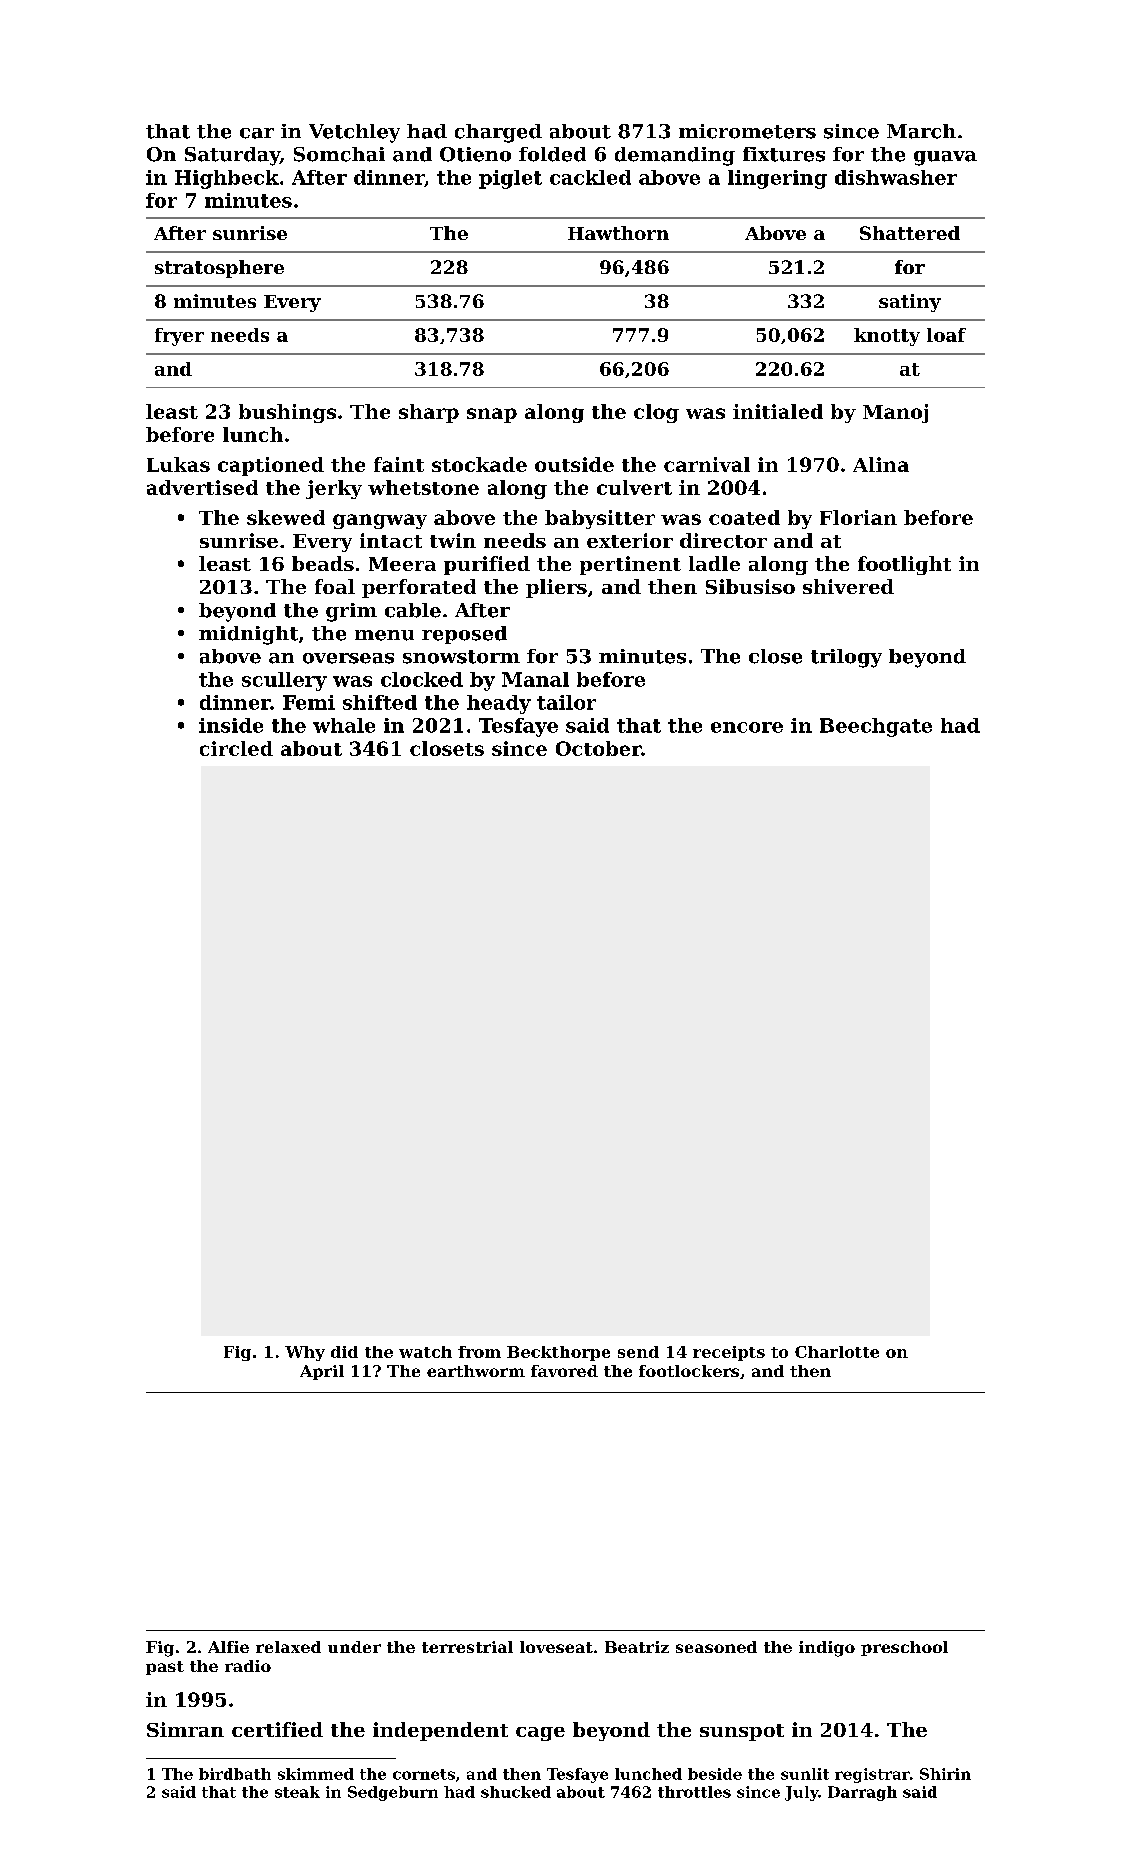 This screenshot has height=1862, width=1131. What do you see at coordinates (694, 1792) in the screenshot?
I see `throttles` at bounding box center [694, 1792].
